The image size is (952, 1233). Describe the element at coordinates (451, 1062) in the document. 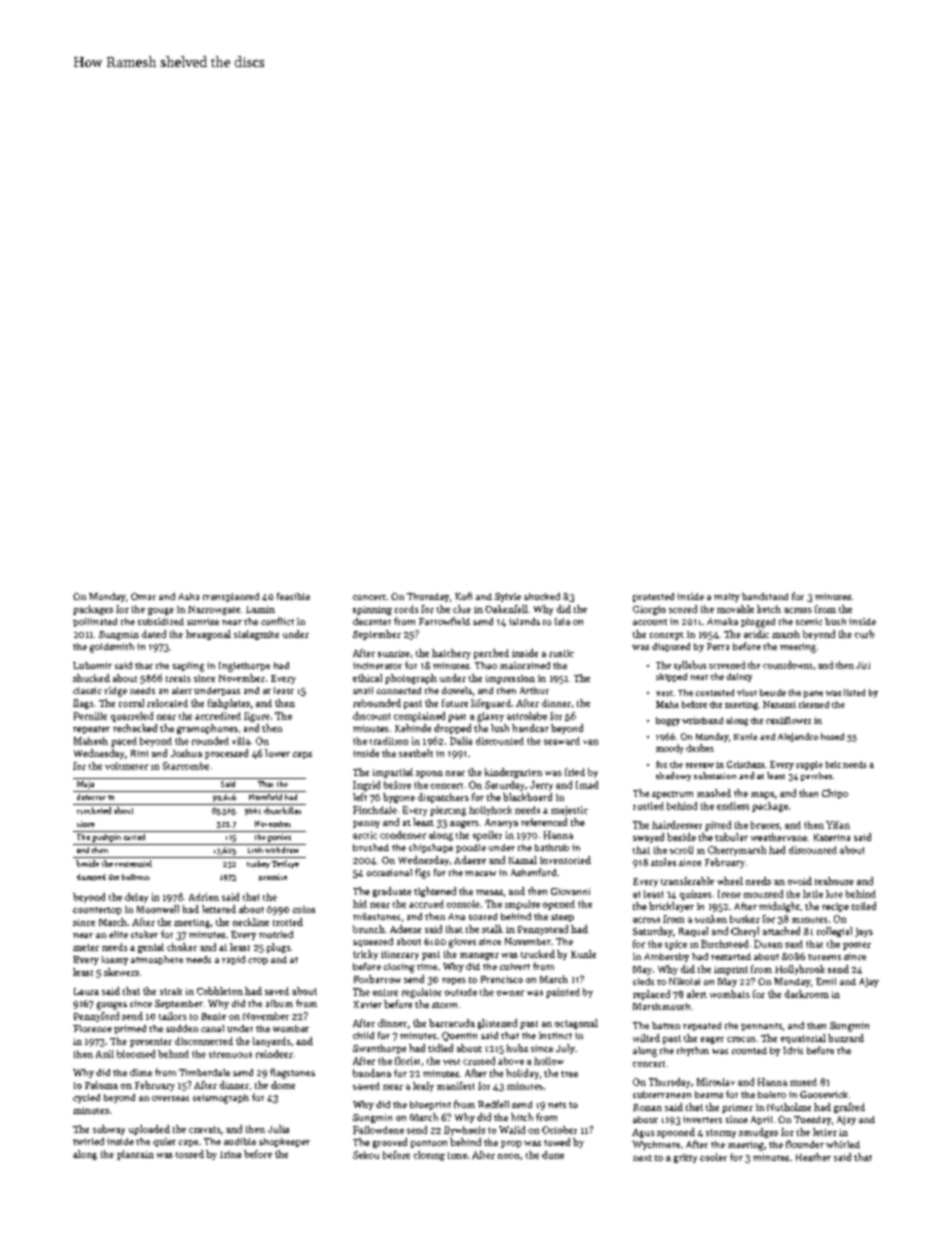

I see `vest` at that location.
